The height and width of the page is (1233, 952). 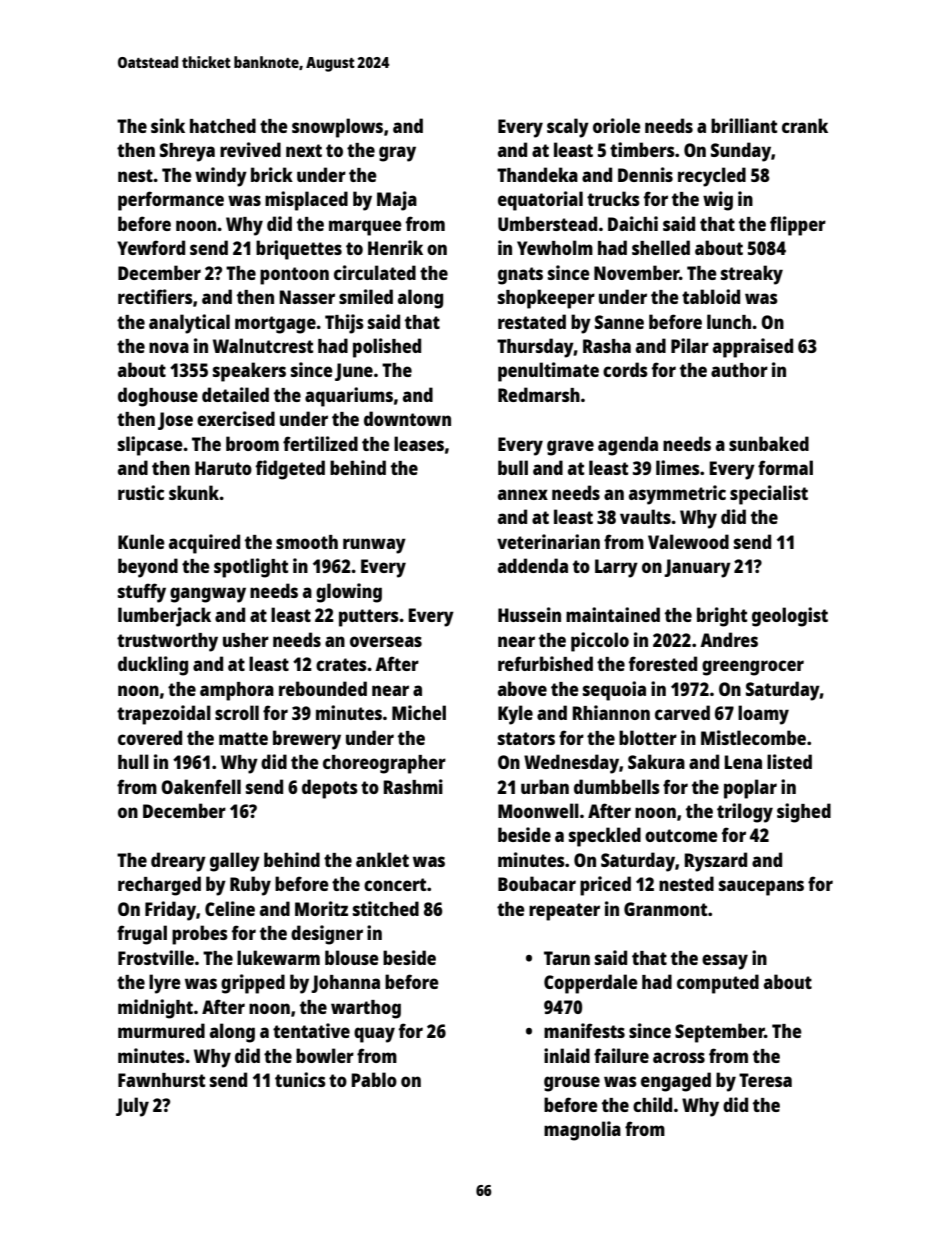 What do you see at coordinates (397, 154) in the page?
I see `gray` at bounding box center [397, 154].
